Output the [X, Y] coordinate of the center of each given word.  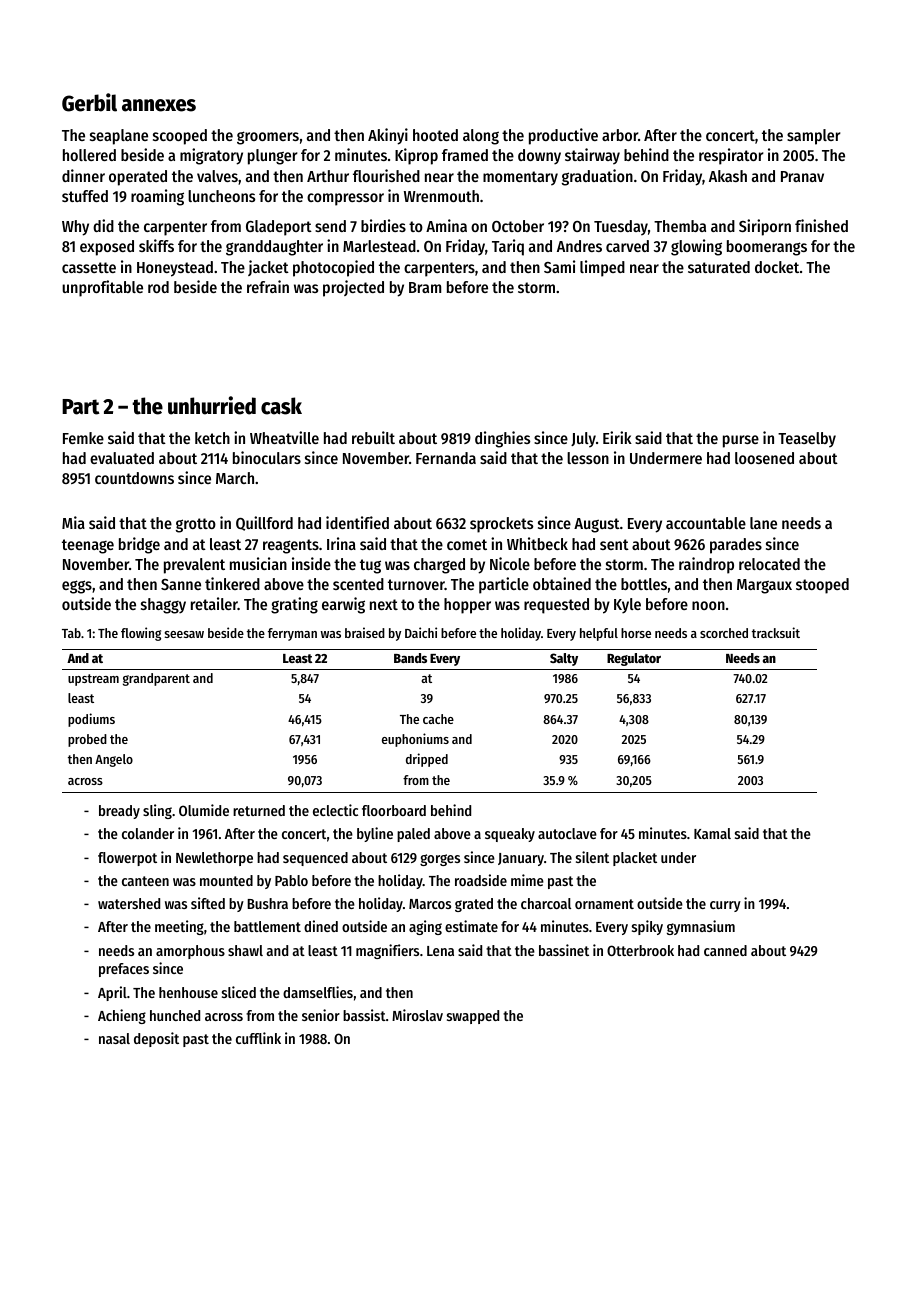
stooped [822, 586]
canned [725, 950]
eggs [77, 587]
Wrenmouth [441, 196]
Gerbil [89, 102]
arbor [620, 135]
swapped [473, 1017]
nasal [114, 1038]
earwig [343, 605]
